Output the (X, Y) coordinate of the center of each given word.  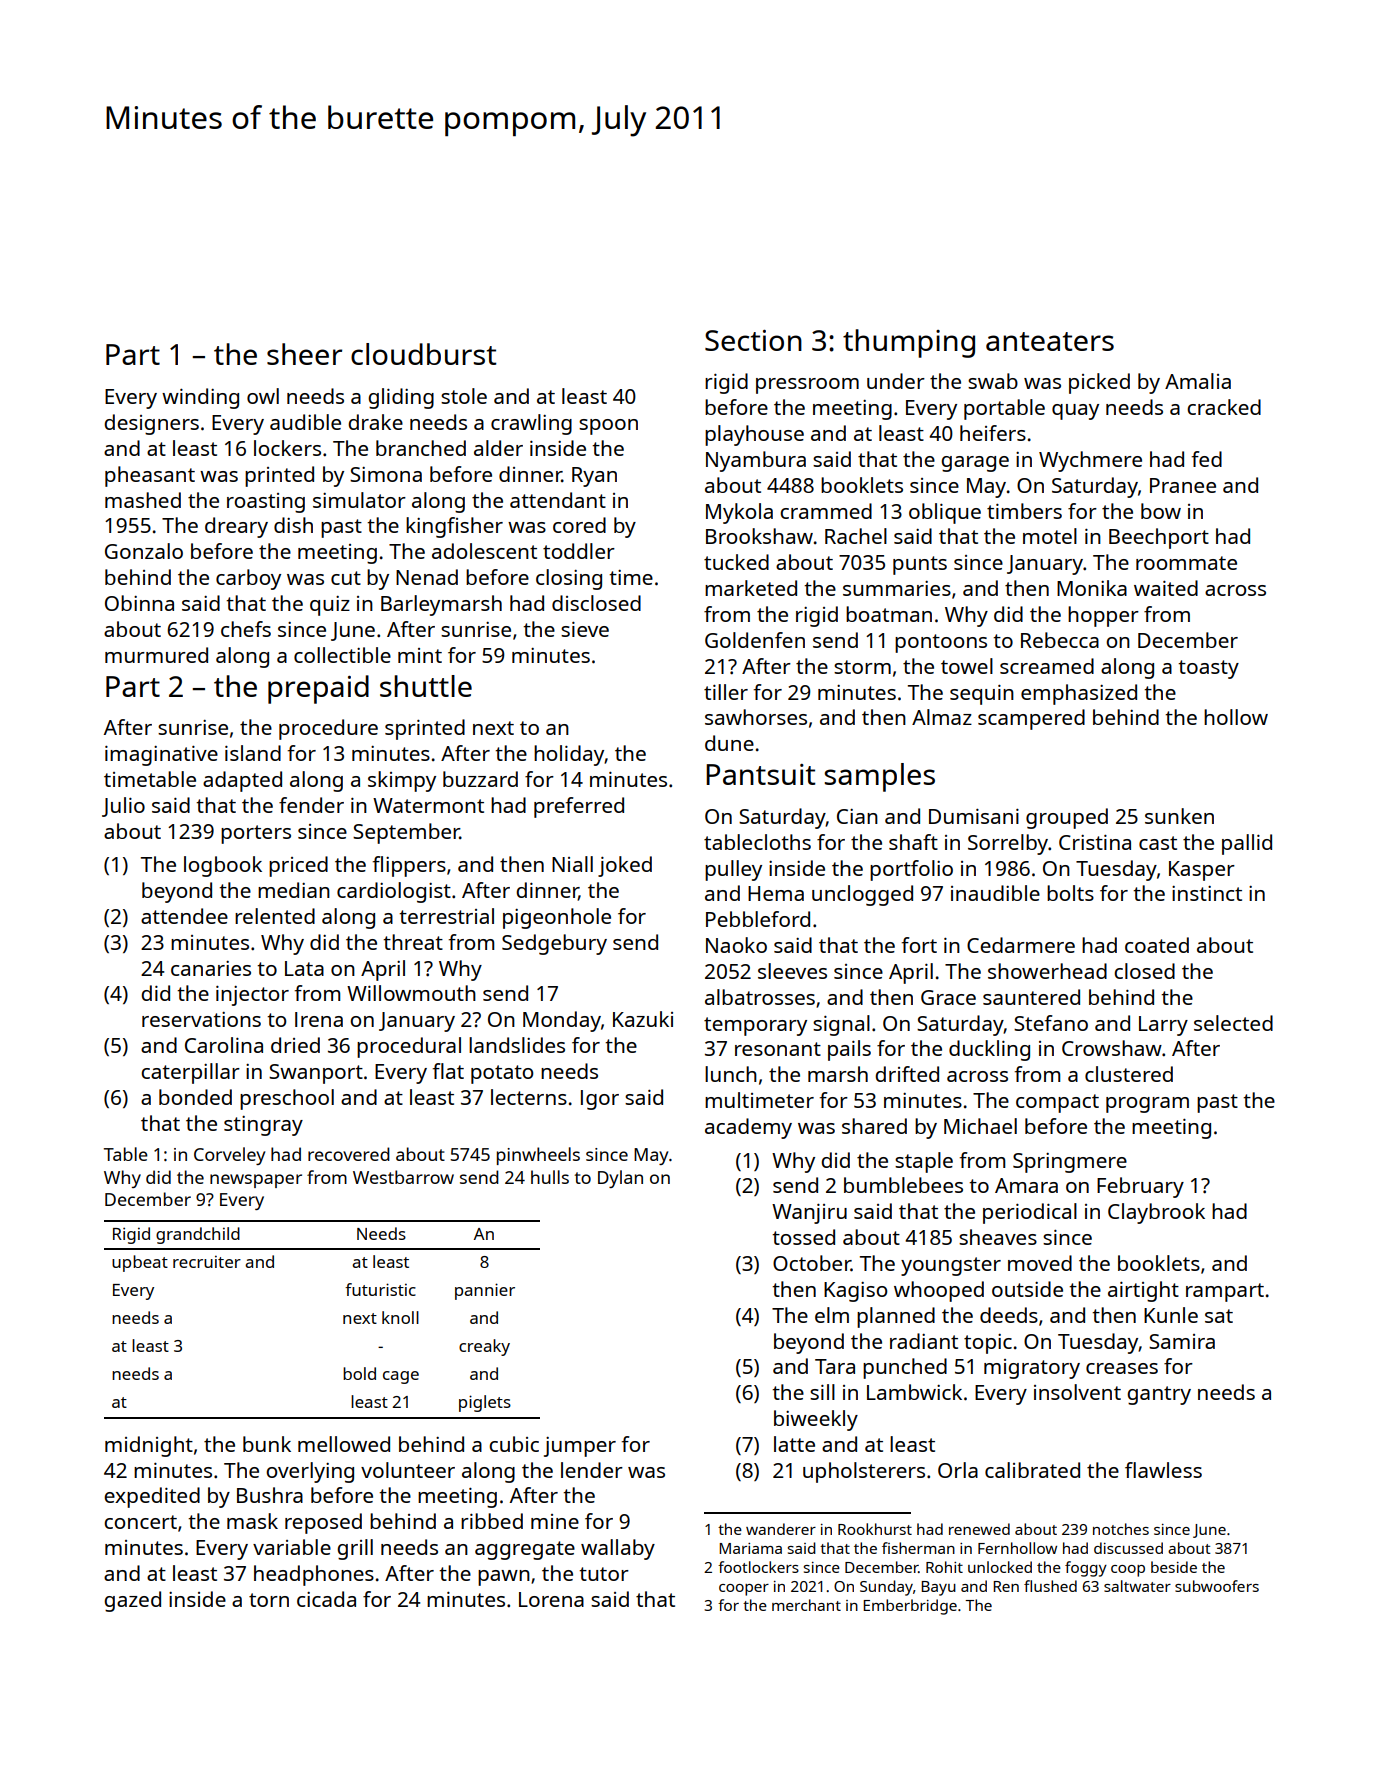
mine (555, 1521)
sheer (304, 354)
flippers (409, 866)
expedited (152, 1497)
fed (1207, 459)
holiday (569, 755)
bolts (1070, 893)
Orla (958, 1470)
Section (753, 340)
